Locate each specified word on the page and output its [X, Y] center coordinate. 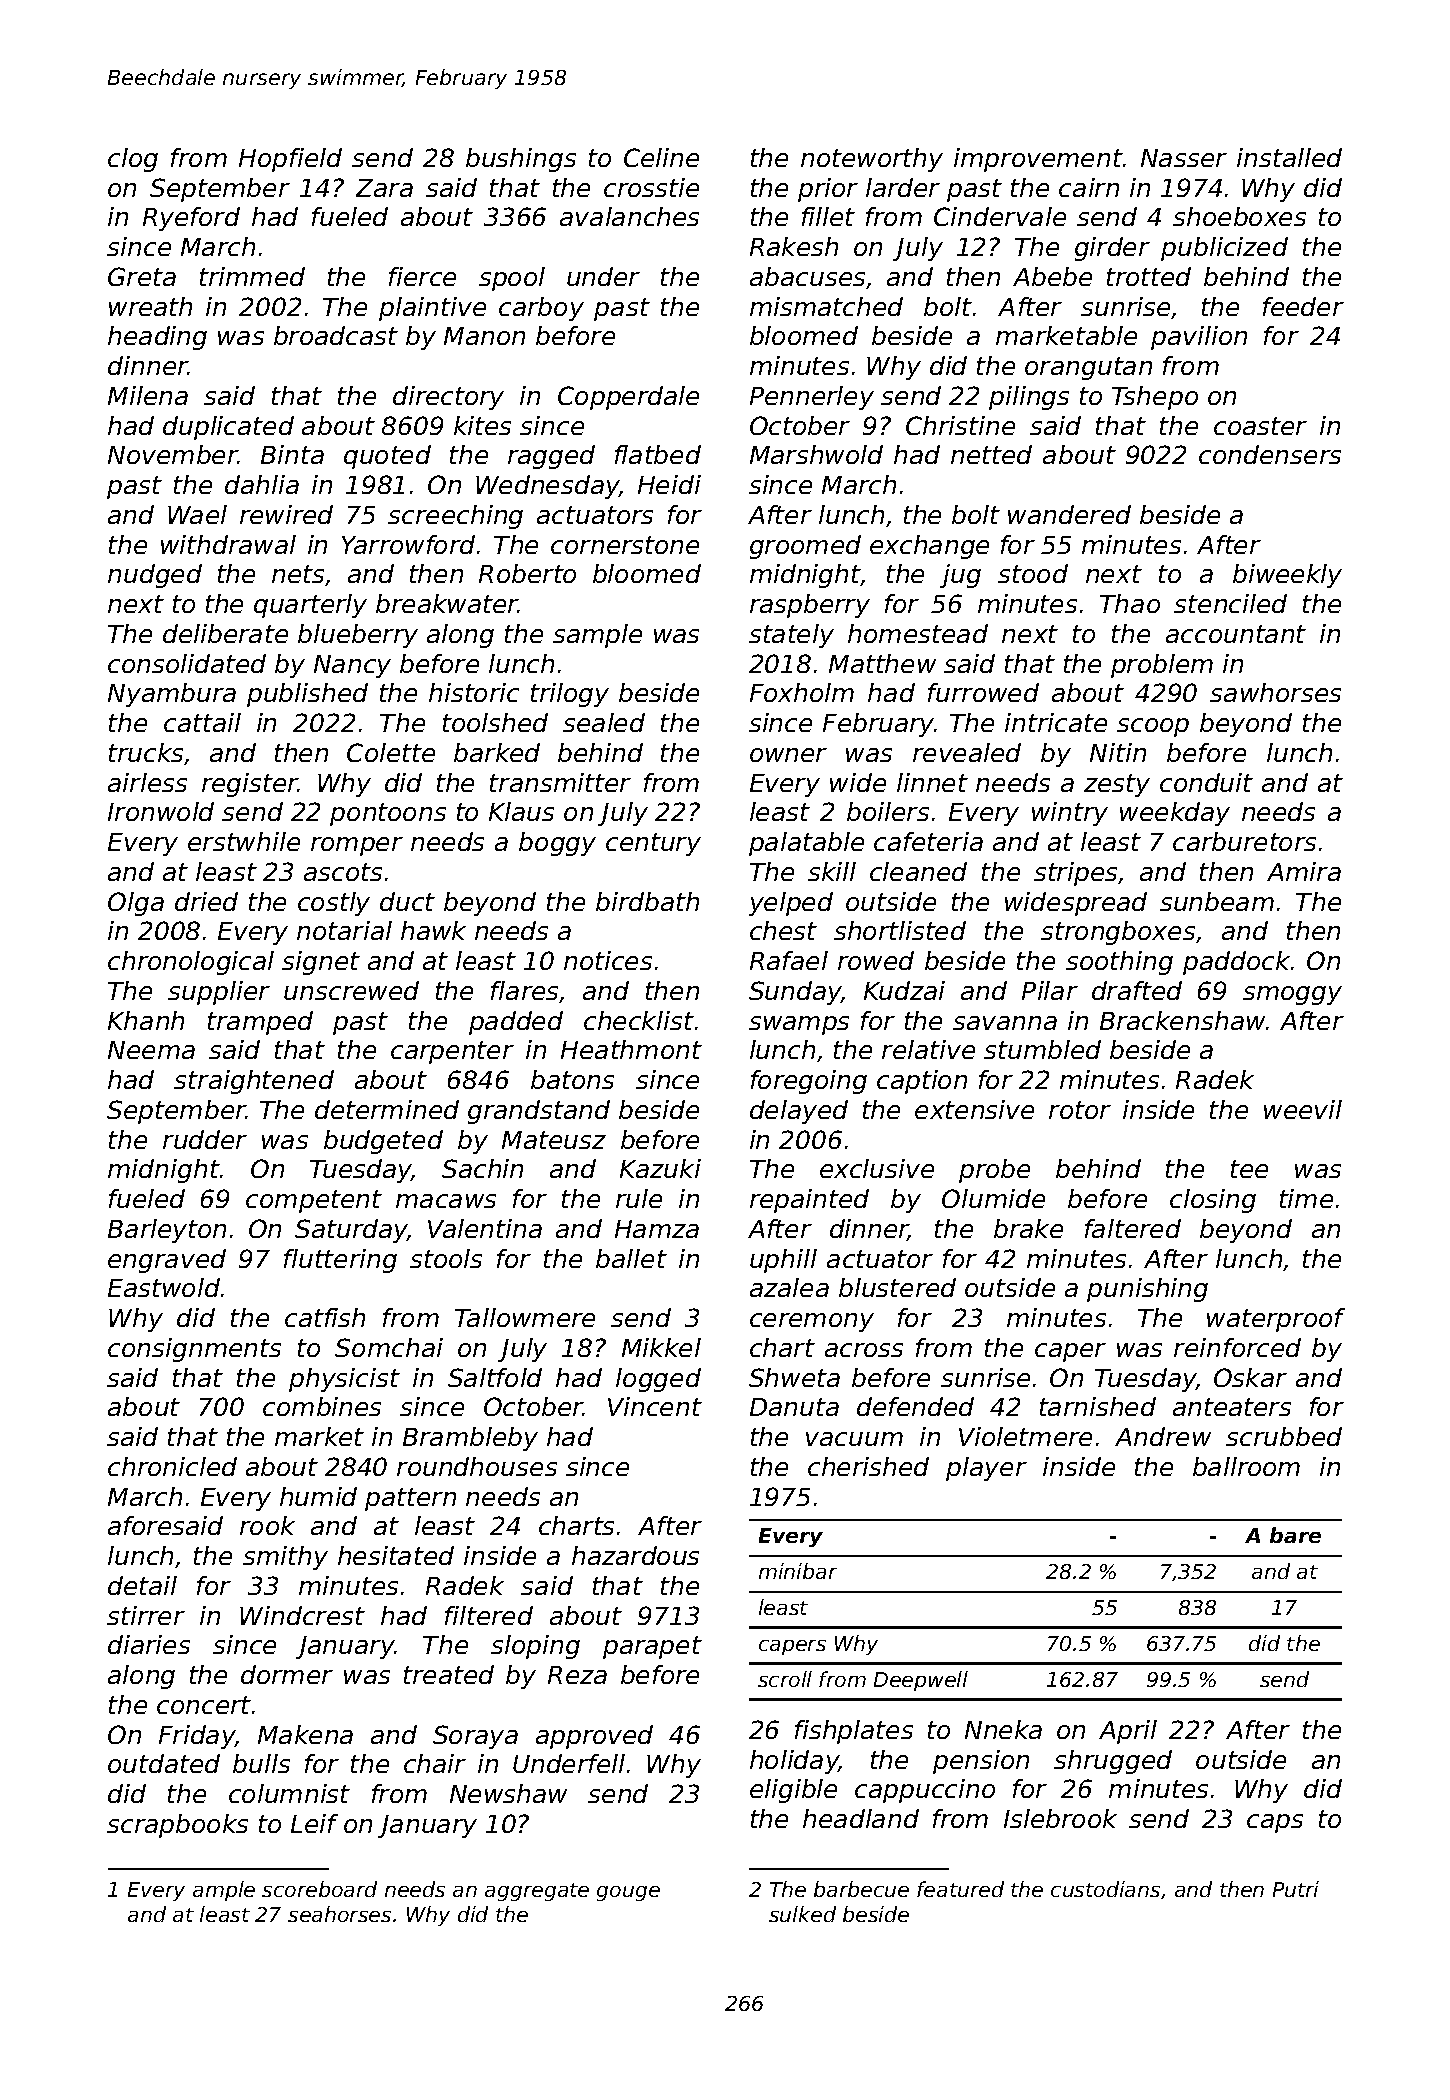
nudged [155, 576]
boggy [557, 844]
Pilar [1050, 990]
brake [1028, 1228]
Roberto [527, 573]
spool [512, 279]
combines [322, 1406]
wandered [1069, 514]
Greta [142, 276]
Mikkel [661, 1347]
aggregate [537, 1892]
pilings [1029, 398]
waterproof [1276, 1320]
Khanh [146, 1020]
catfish [325, 1317]
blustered [897, 1287]
